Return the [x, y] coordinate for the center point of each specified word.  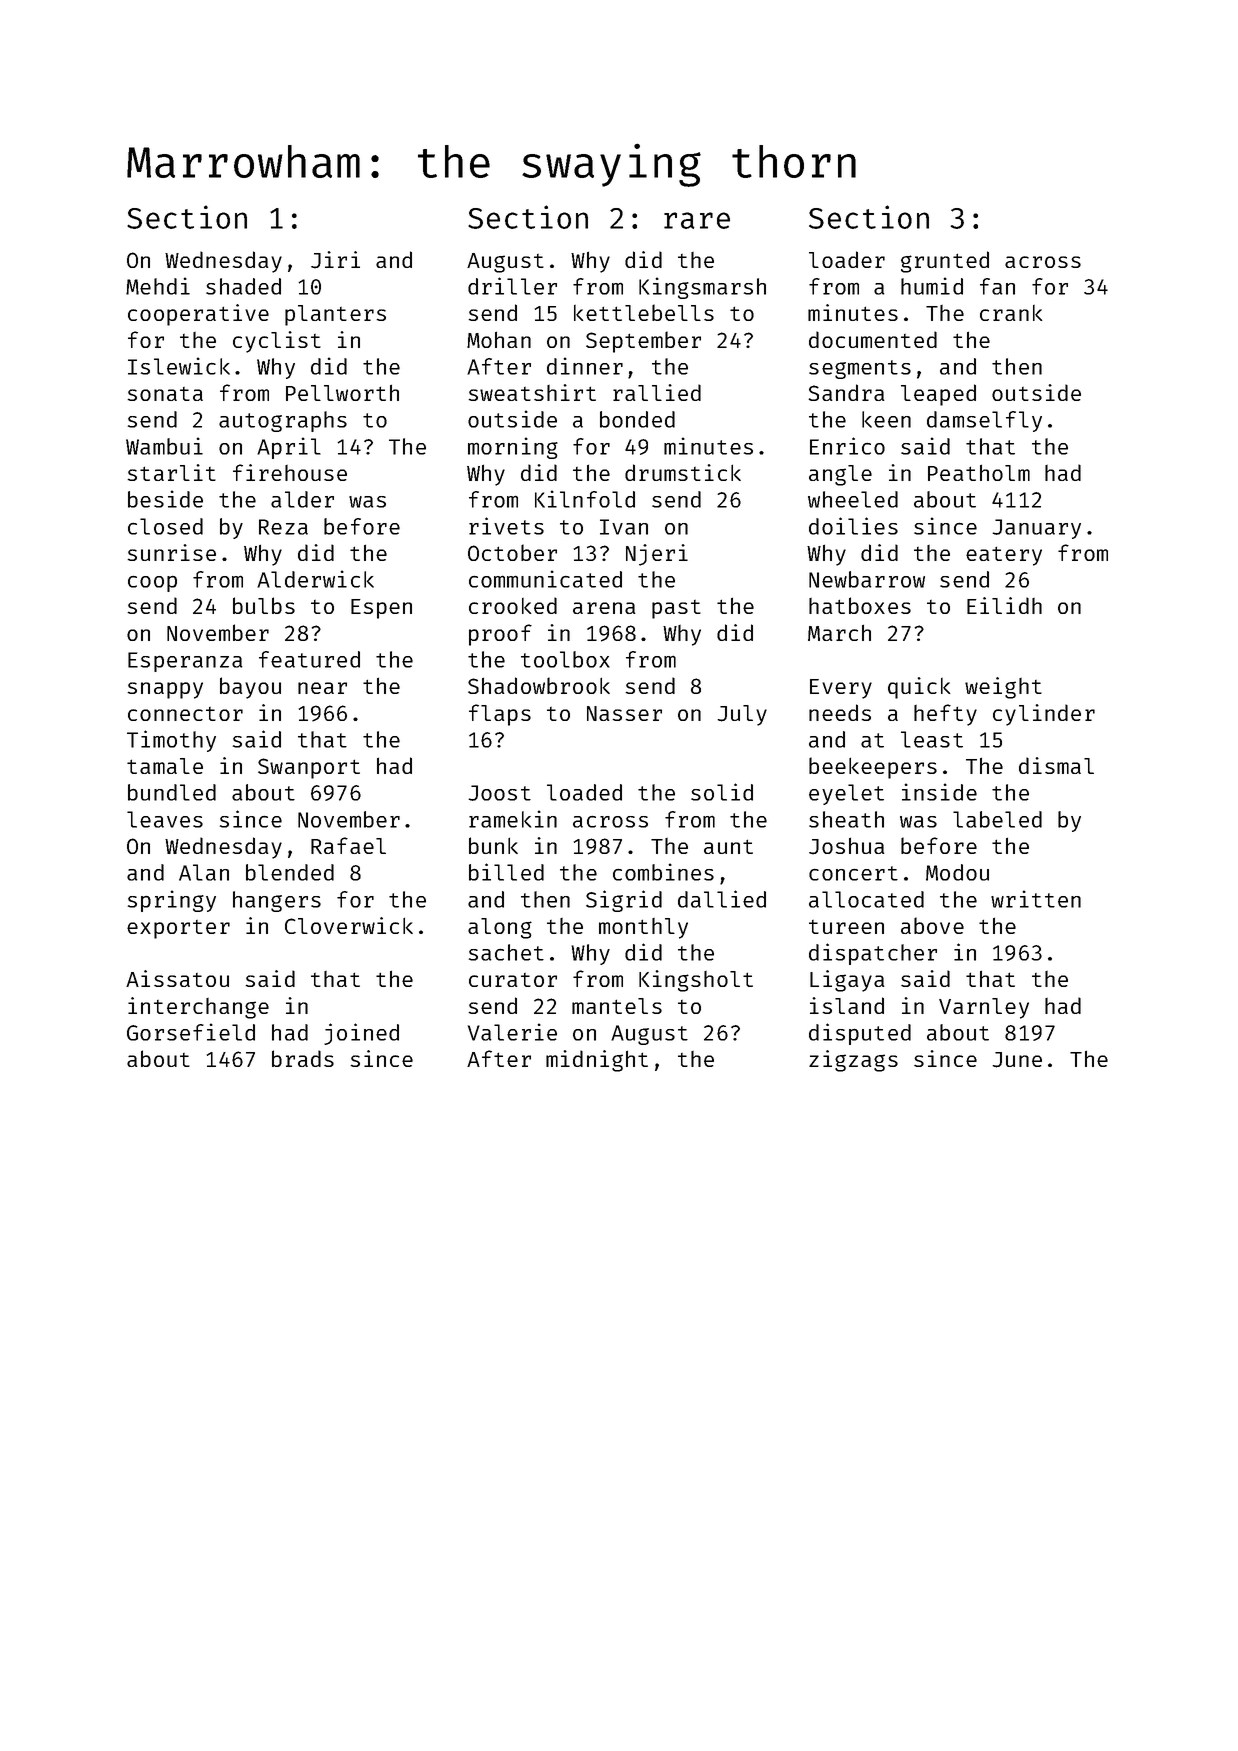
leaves [165, 819]
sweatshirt [532, 392]
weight [1003, 688]
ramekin [513, 819]
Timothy [171, 741]
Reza [283, 527]
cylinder [1044, 715]
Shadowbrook [539, 685]
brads [303, 1058]
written [1036, 899]
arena [604, 608]
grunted [945, 262]
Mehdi [158, 286]
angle [840, 475]
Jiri [335, 260]
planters [335, 315]
